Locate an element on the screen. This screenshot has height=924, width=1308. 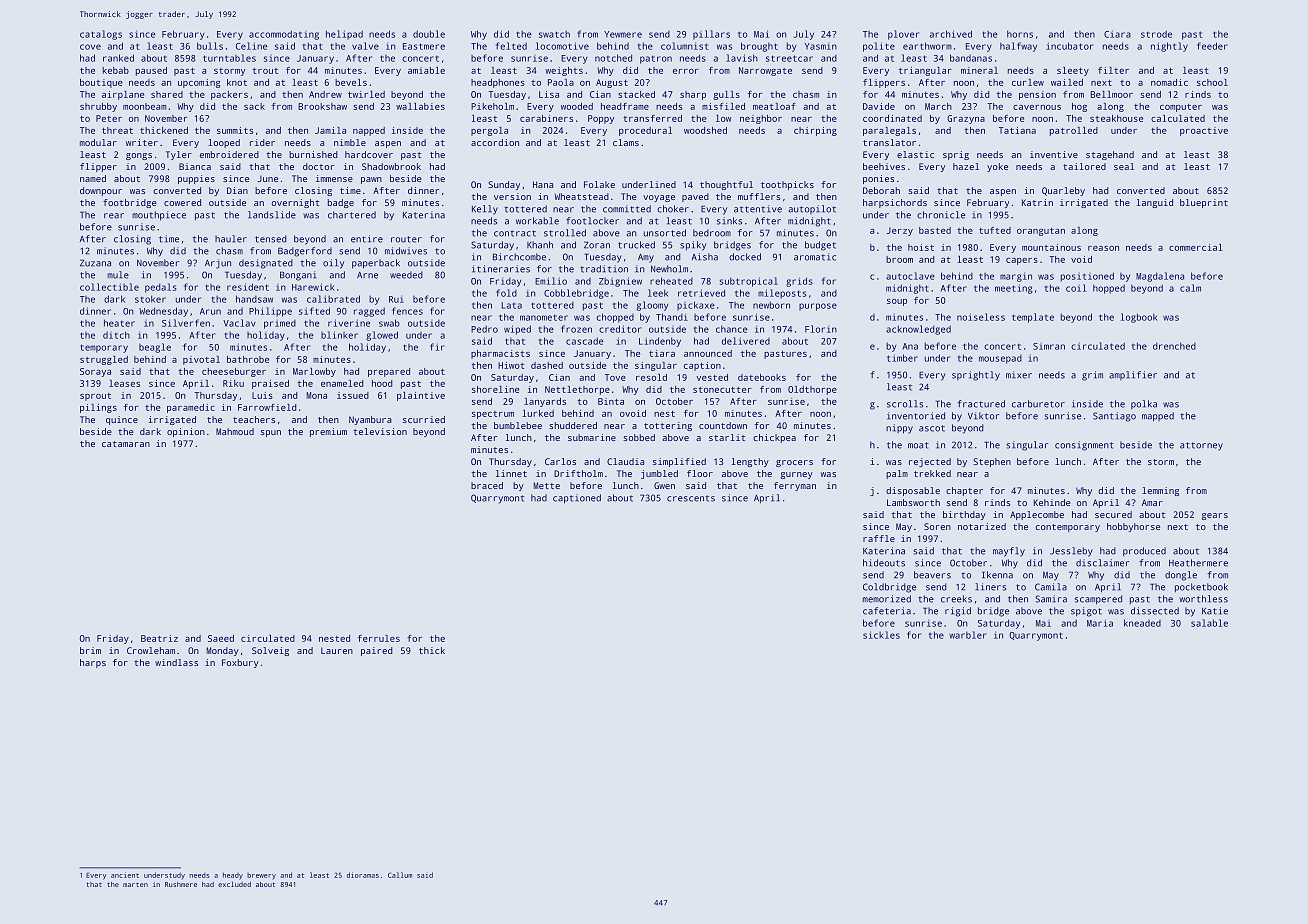
Narrowgate is located at coordinates (765, 71).
